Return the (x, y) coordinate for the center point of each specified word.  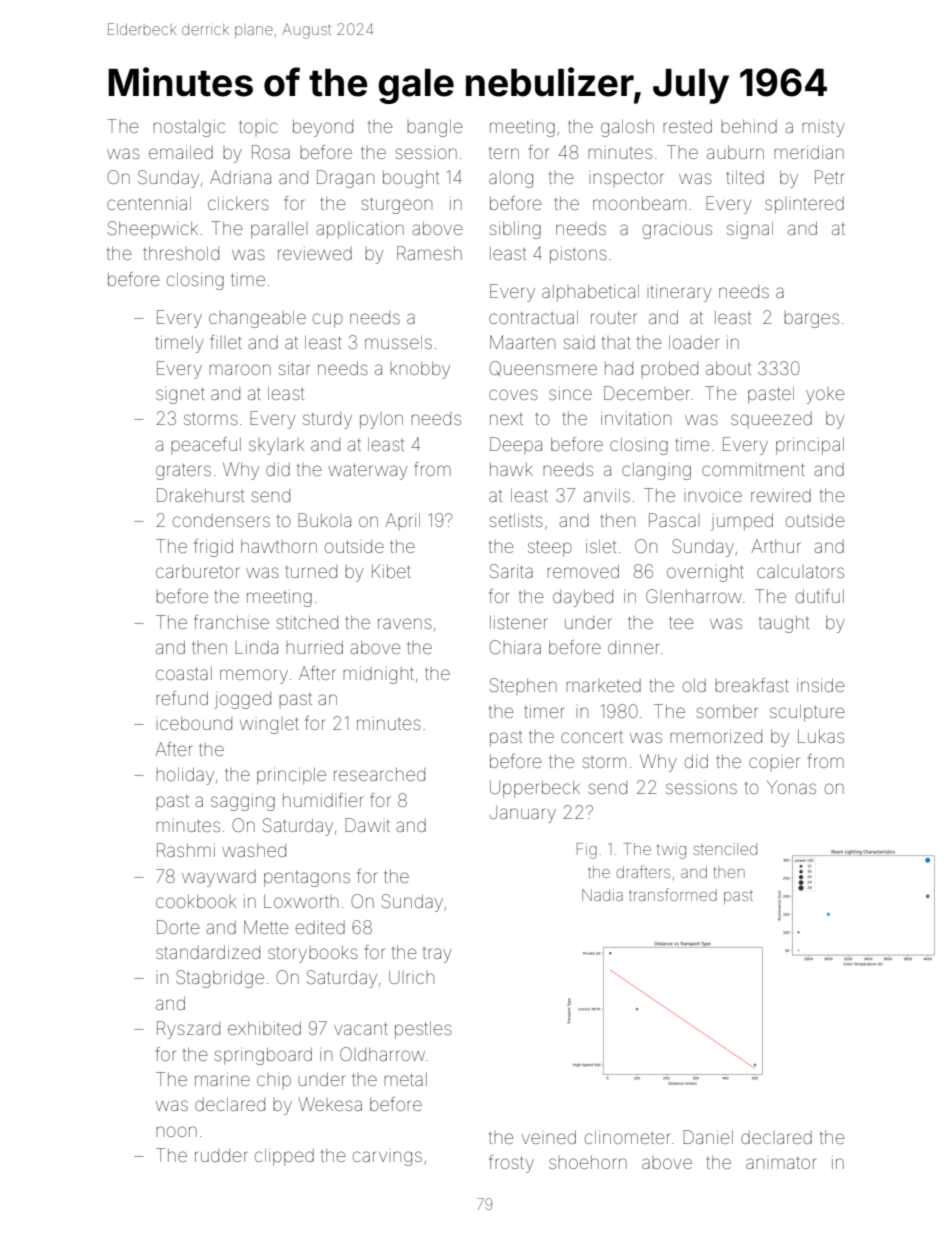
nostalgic (189, 128)
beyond (323, 128)
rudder (221, 1155)
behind (749, 126)
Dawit (367, 825)
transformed (673, 894)
